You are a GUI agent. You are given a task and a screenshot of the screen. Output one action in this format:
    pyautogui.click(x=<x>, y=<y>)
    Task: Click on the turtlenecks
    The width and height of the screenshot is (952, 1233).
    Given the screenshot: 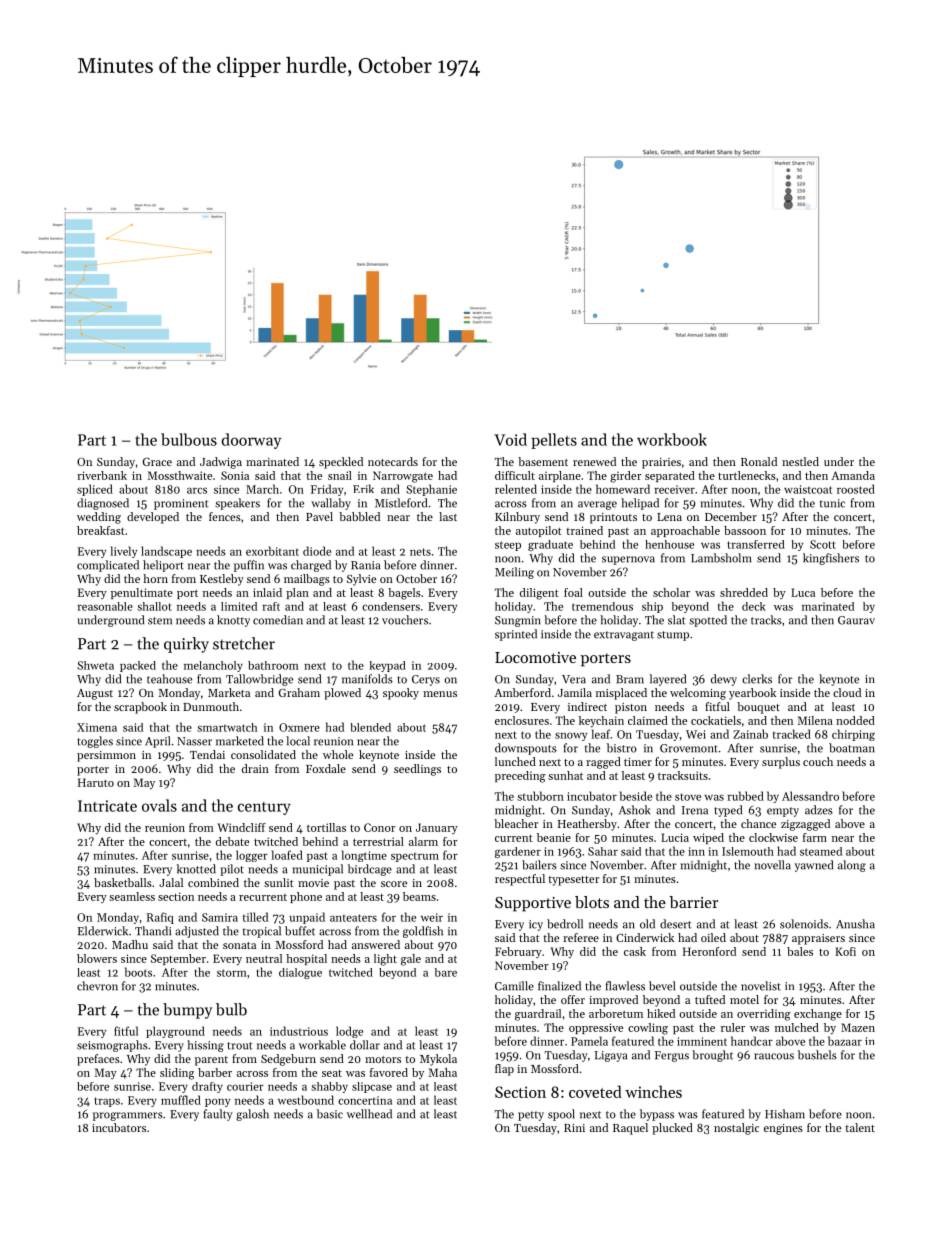 What is the action you would take?
    pyautogui.click(x=747, y=475)
